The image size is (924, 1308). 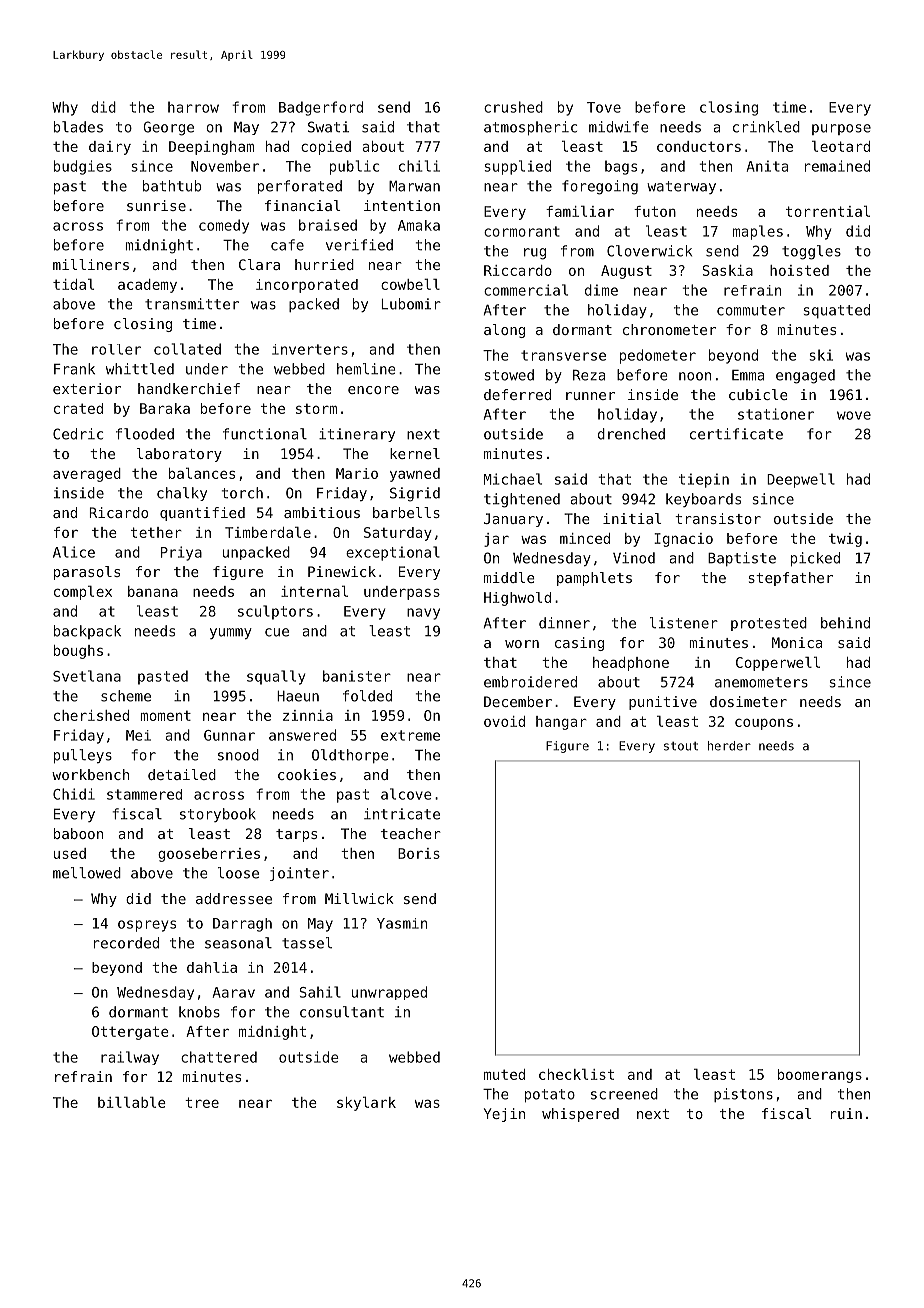 I want to click on Mario, so click(x=357, y=473).
